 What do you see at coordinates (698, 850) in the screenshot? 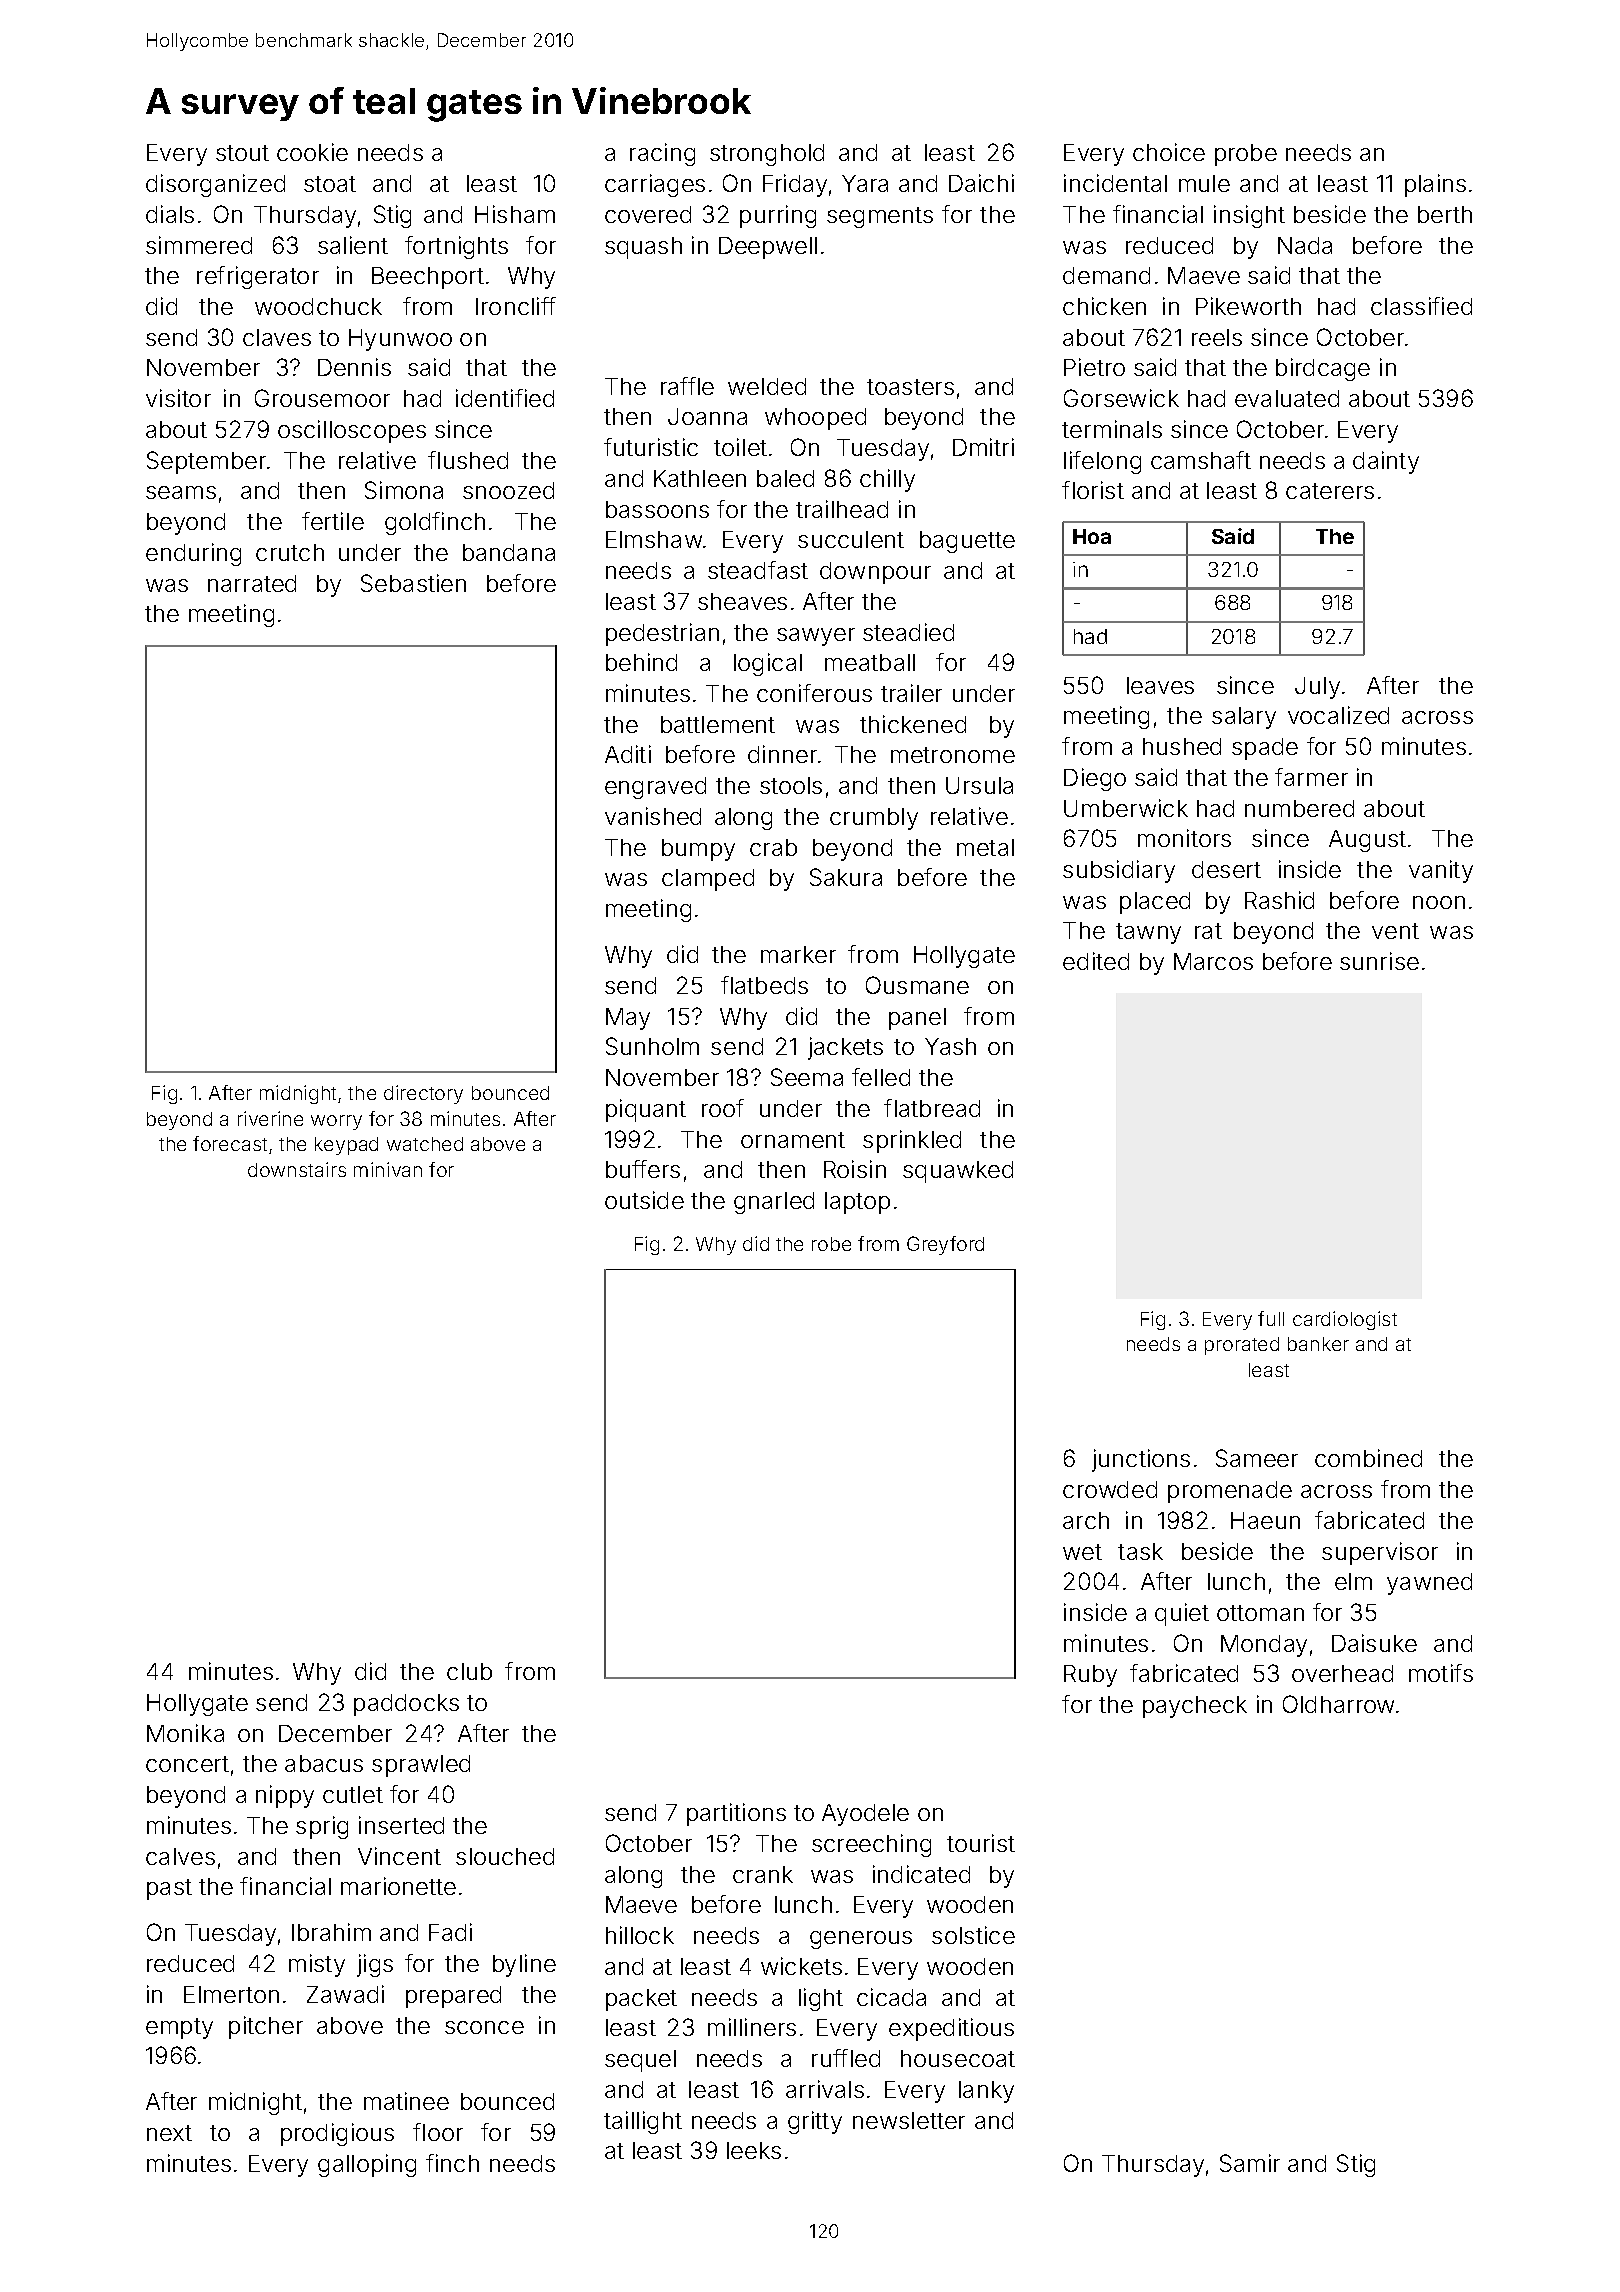
I see `bumpy` at bounding box center [698, 850].
